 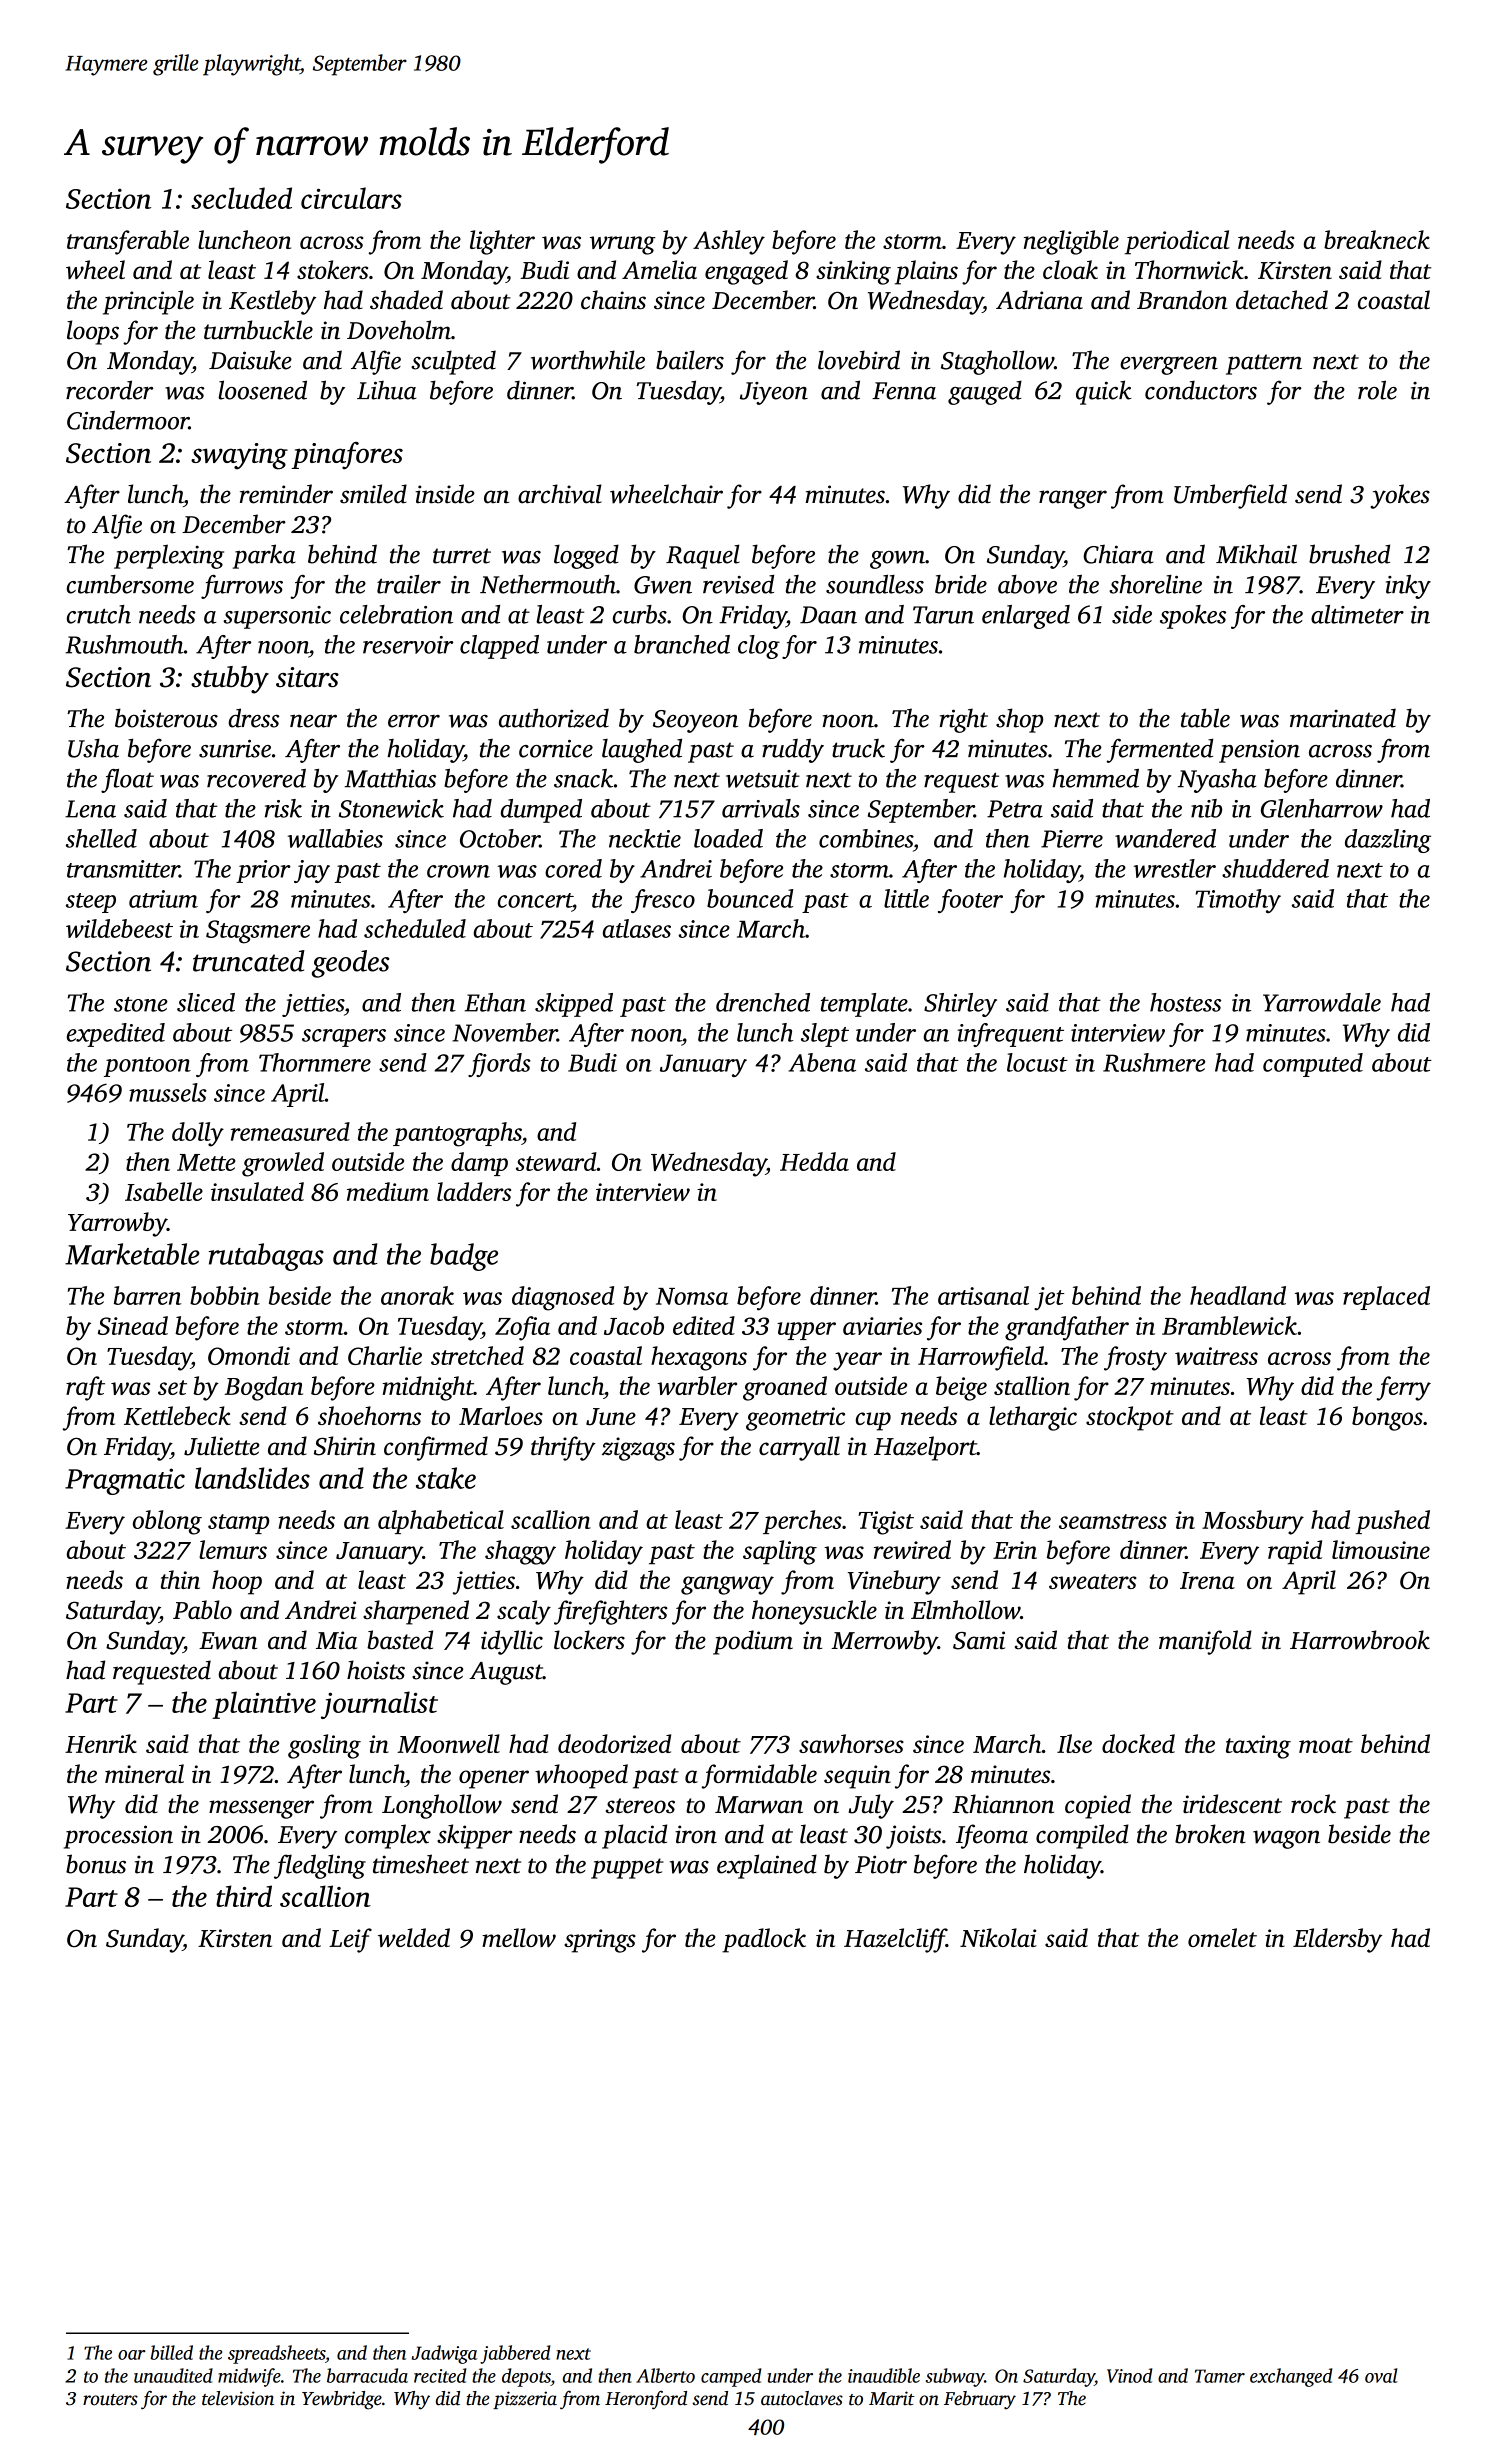 I want to click on Vinod, so click(x=1129, y=2375).
